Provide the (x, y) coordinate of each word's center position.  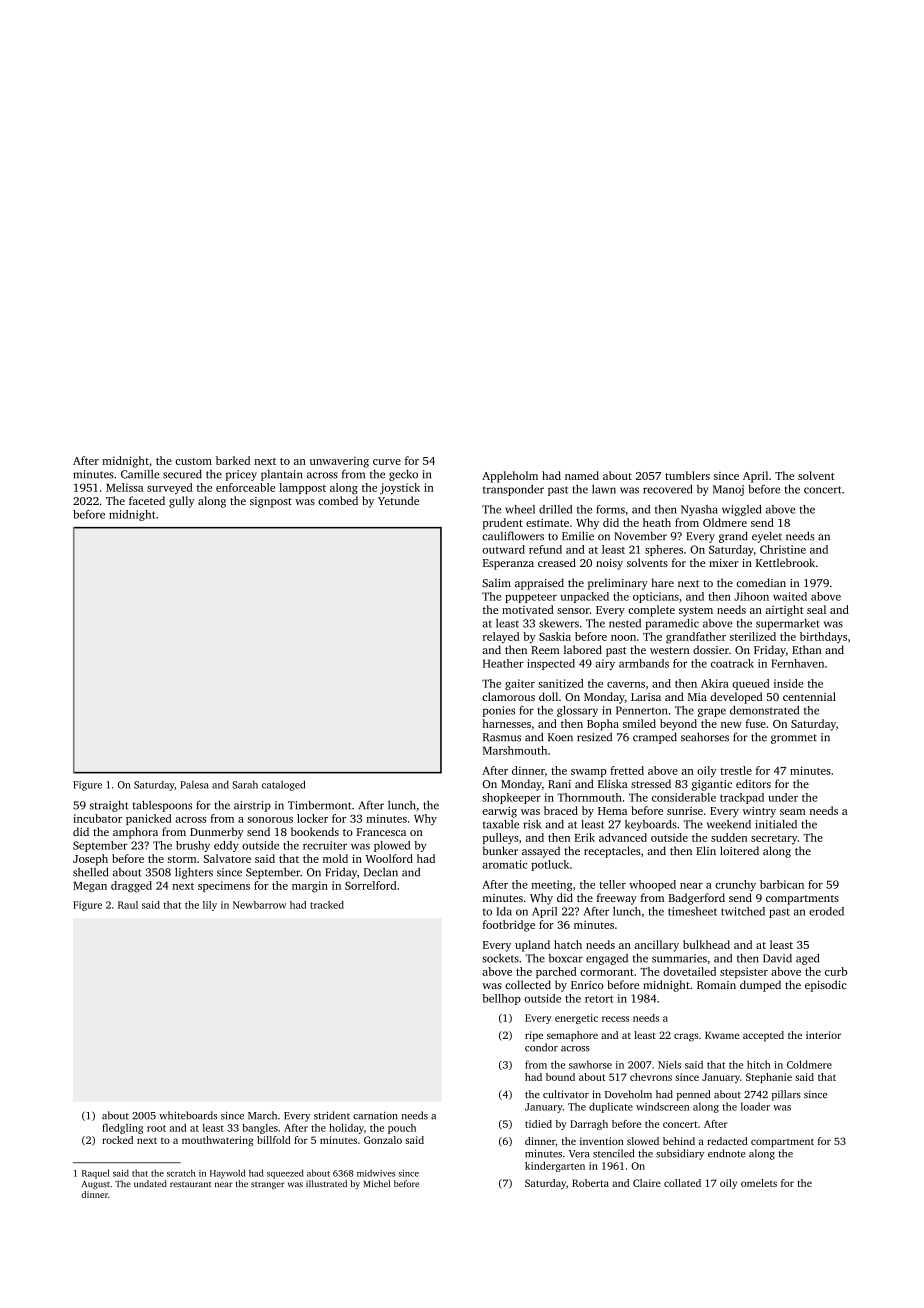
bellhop (501, 999)
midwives (376, 1173)
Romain (716, 985)
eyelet (767, 537)
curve (387, 462)
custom (194, 461)
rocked (117, 1140)
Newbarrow (259, 905)
